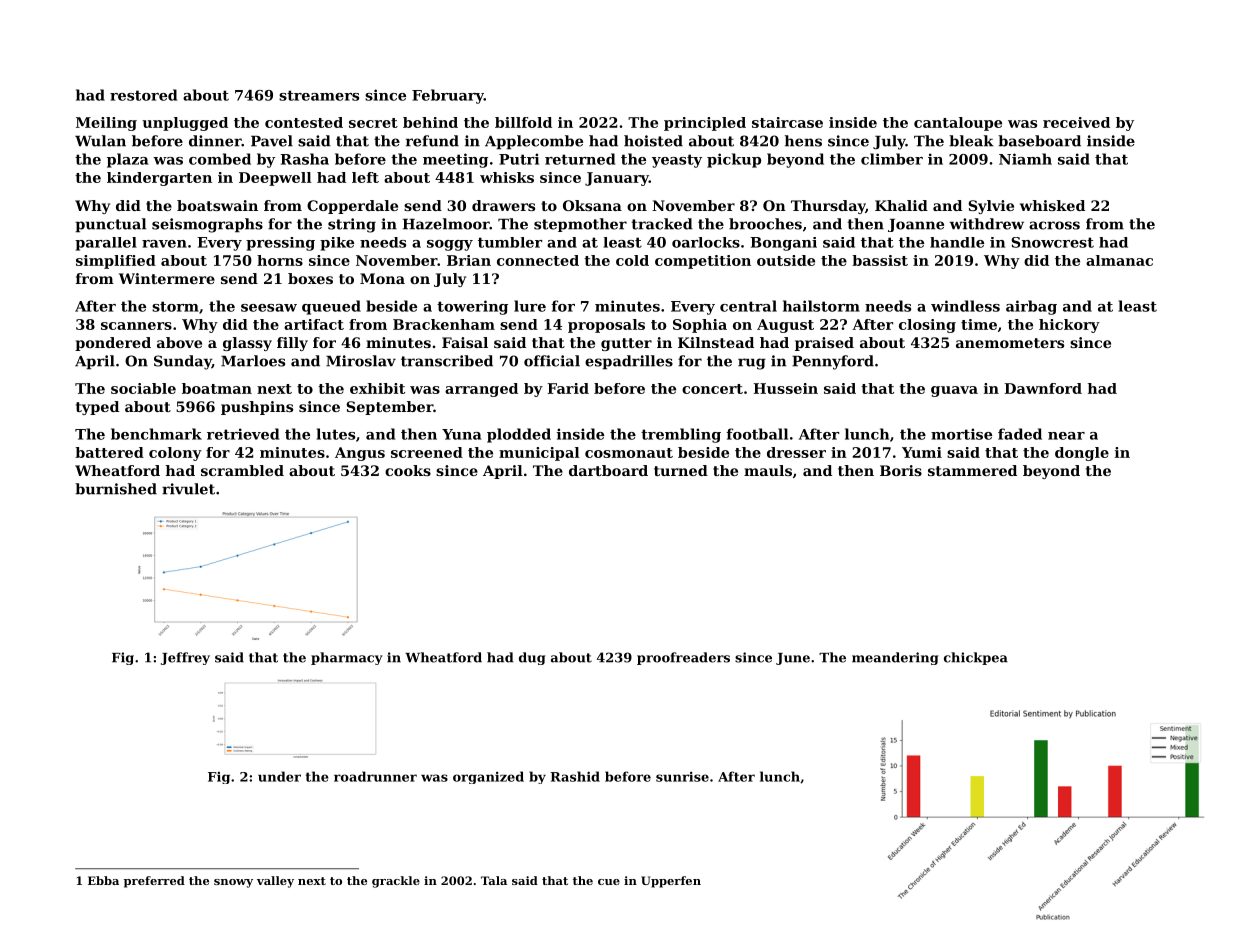 Image resolution: width=1233 pixels, height=952 pixels. I want to click on dinner, so click(215, 141).
